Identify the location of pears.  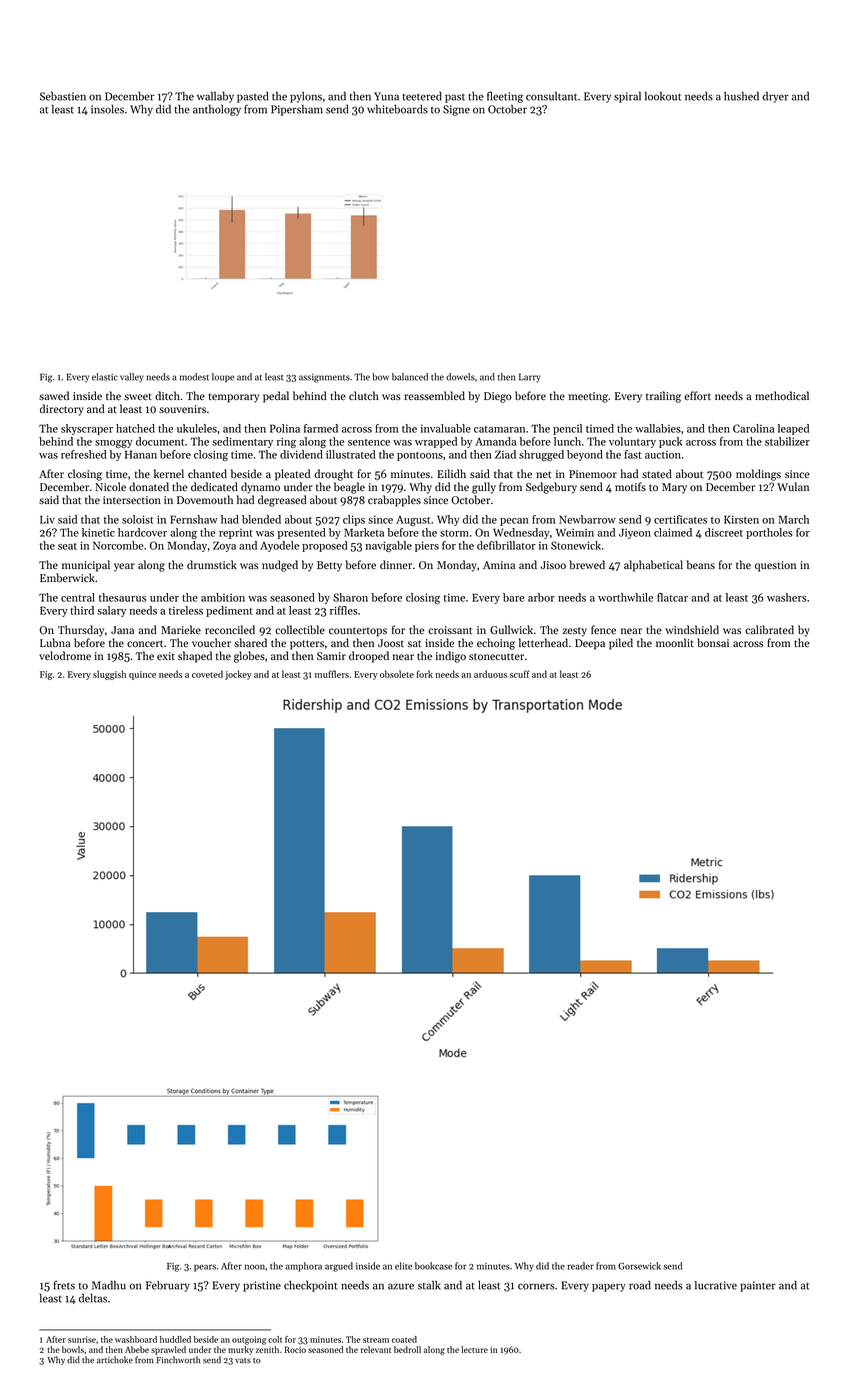
(205, 1268).
